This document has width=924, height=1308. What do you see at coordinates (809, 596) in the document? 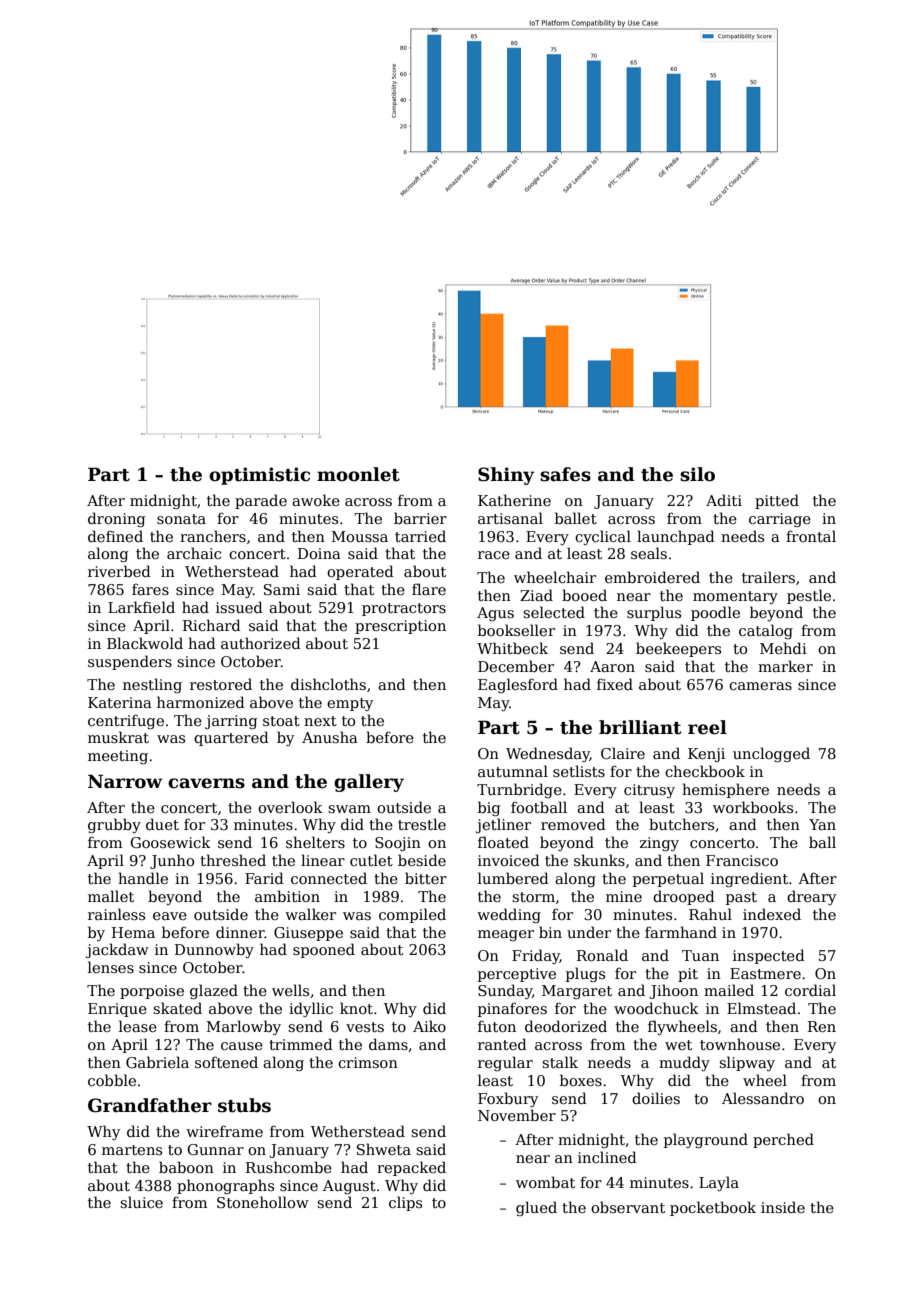
I see `pestle` at bounding box center [809, 596].
